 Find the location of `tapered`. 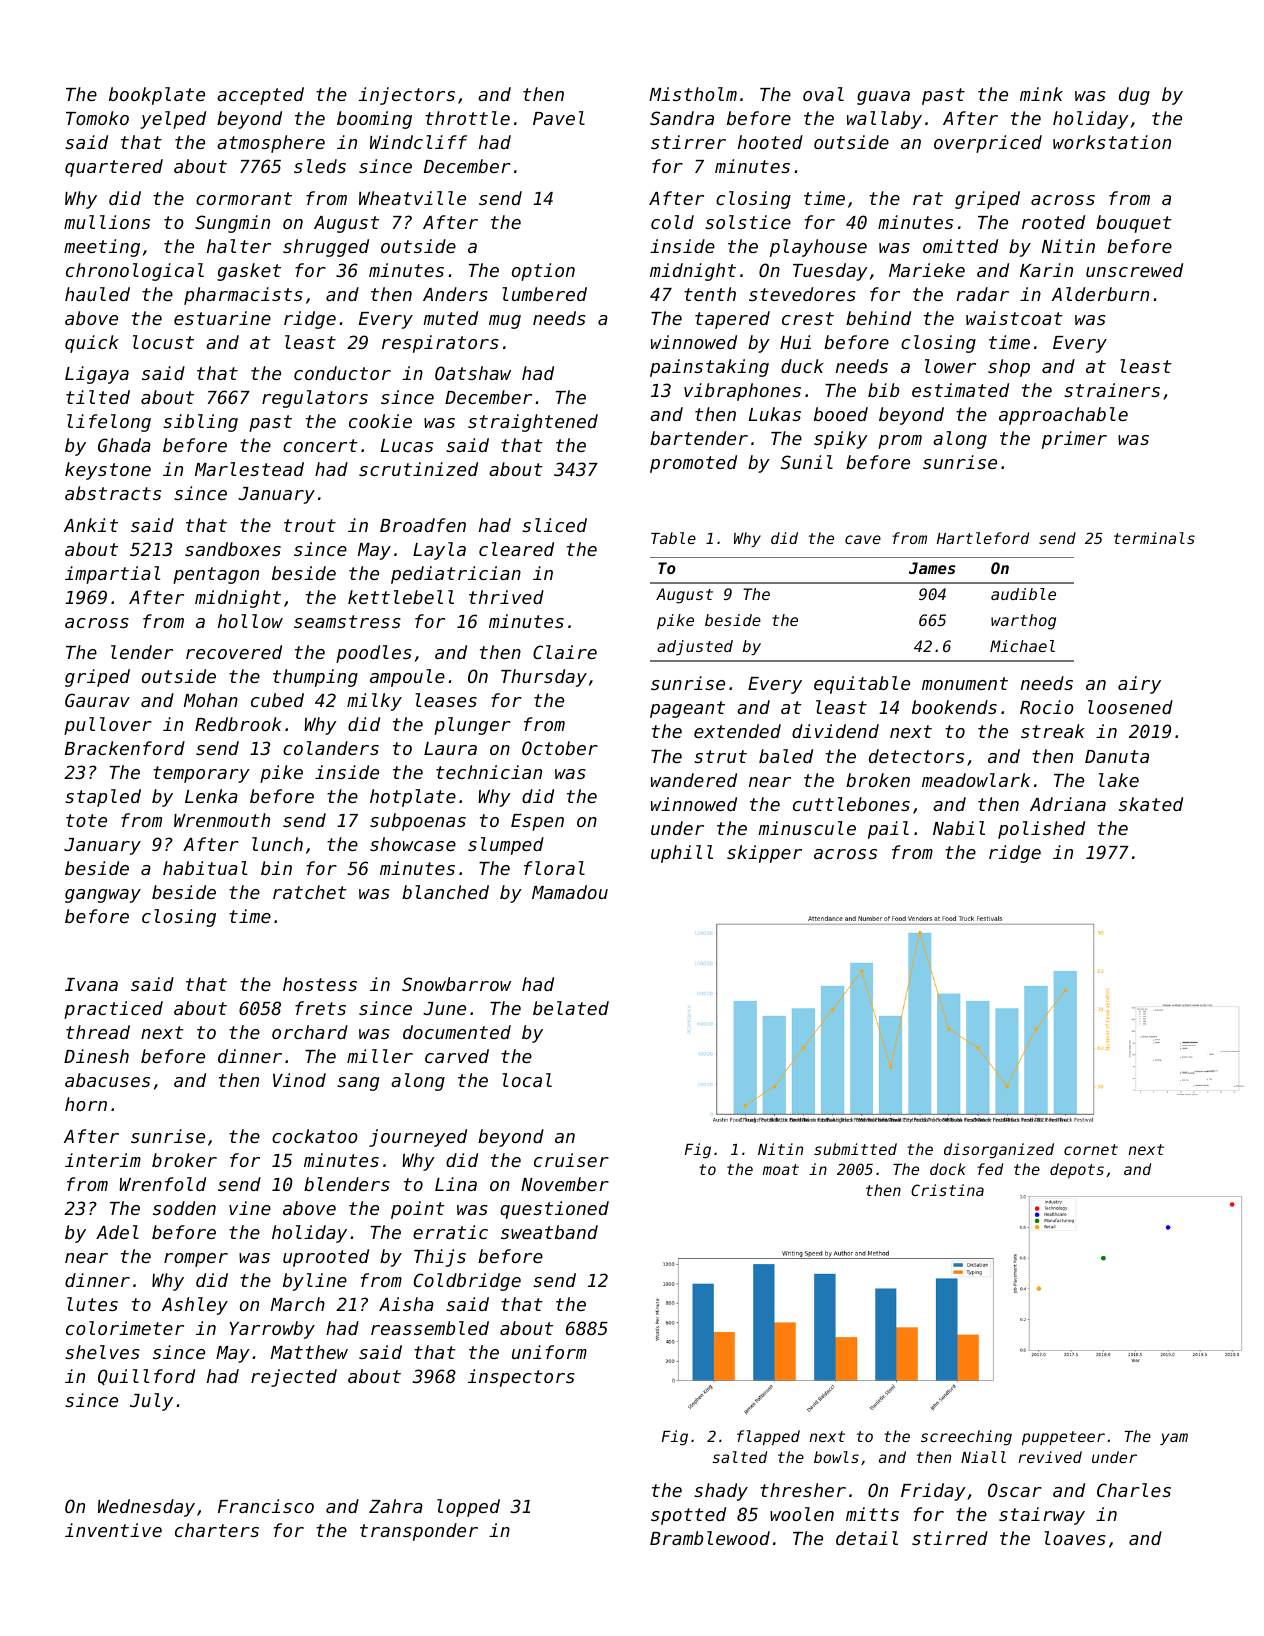

tapered is located at coordinates (732, 320).
